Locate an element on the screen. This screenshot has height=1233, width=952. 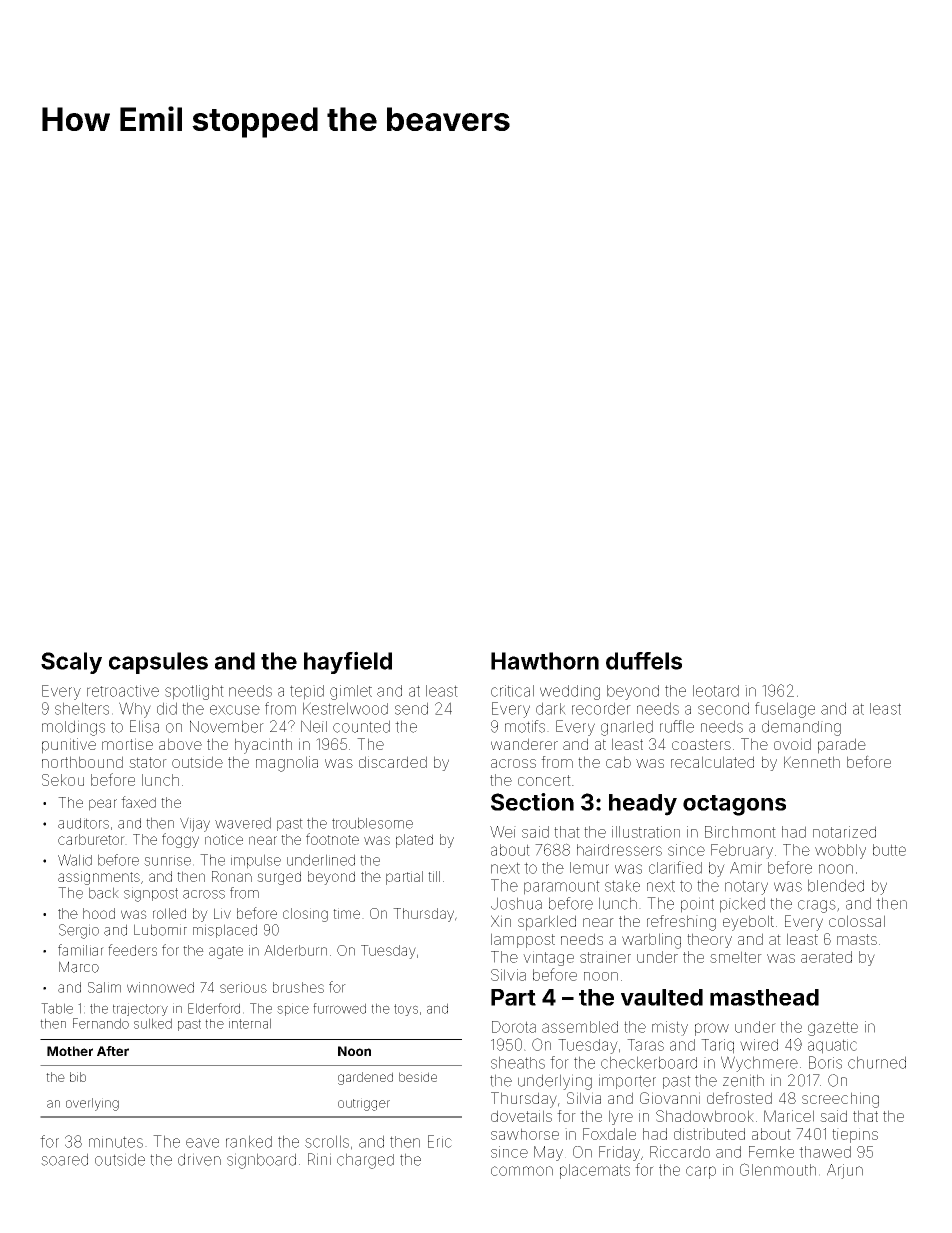
toys is located at coordinates (406, 1010).
